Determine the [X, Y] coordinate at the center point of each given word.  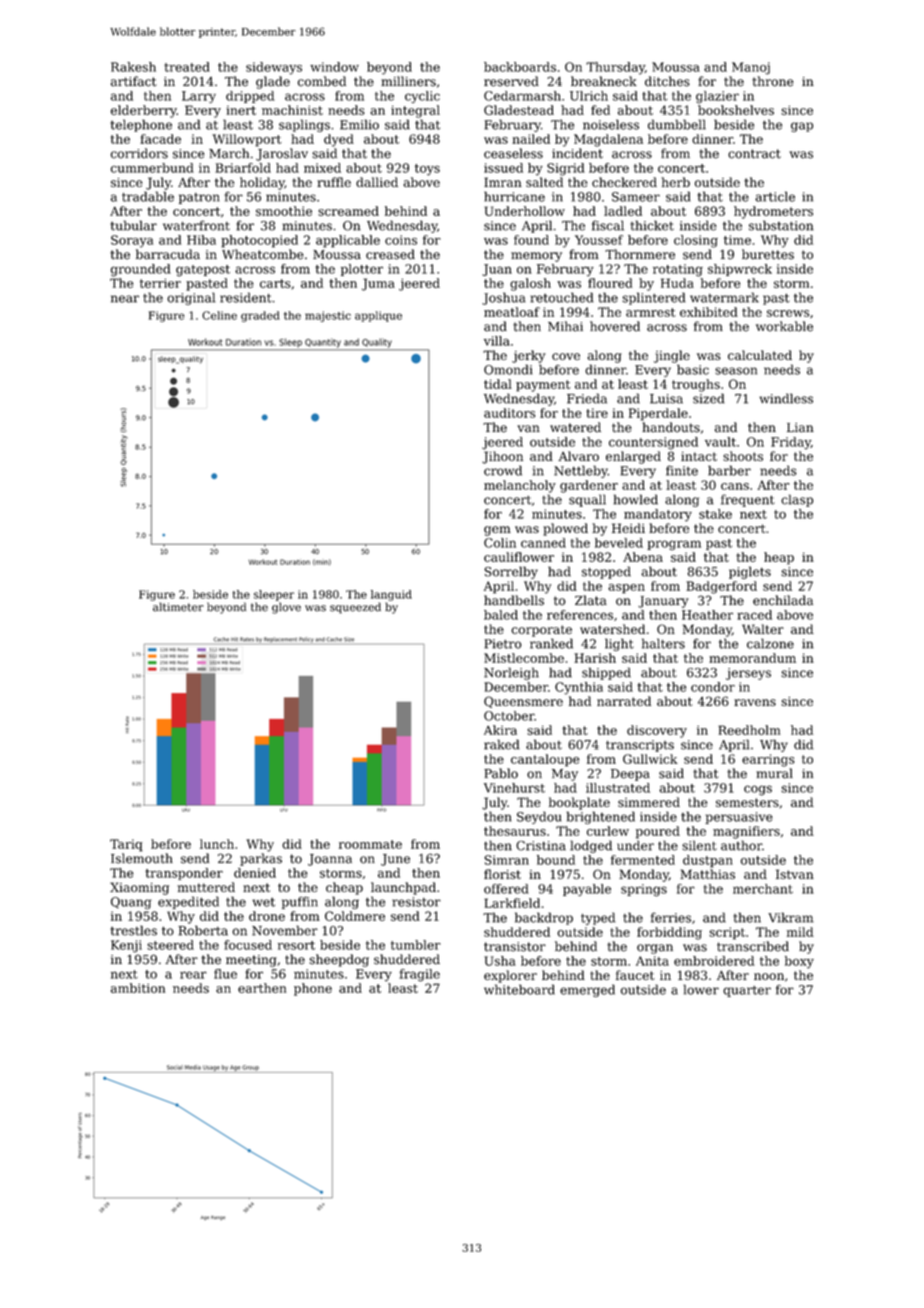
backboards [520, 67]
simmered [649, 802]
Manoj [751, 68]
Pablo [501, 773]
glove [286, 608]
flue [225, 974]
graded [260, 316]
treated [187, 67]
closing [696, 241]
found [531, 240]
